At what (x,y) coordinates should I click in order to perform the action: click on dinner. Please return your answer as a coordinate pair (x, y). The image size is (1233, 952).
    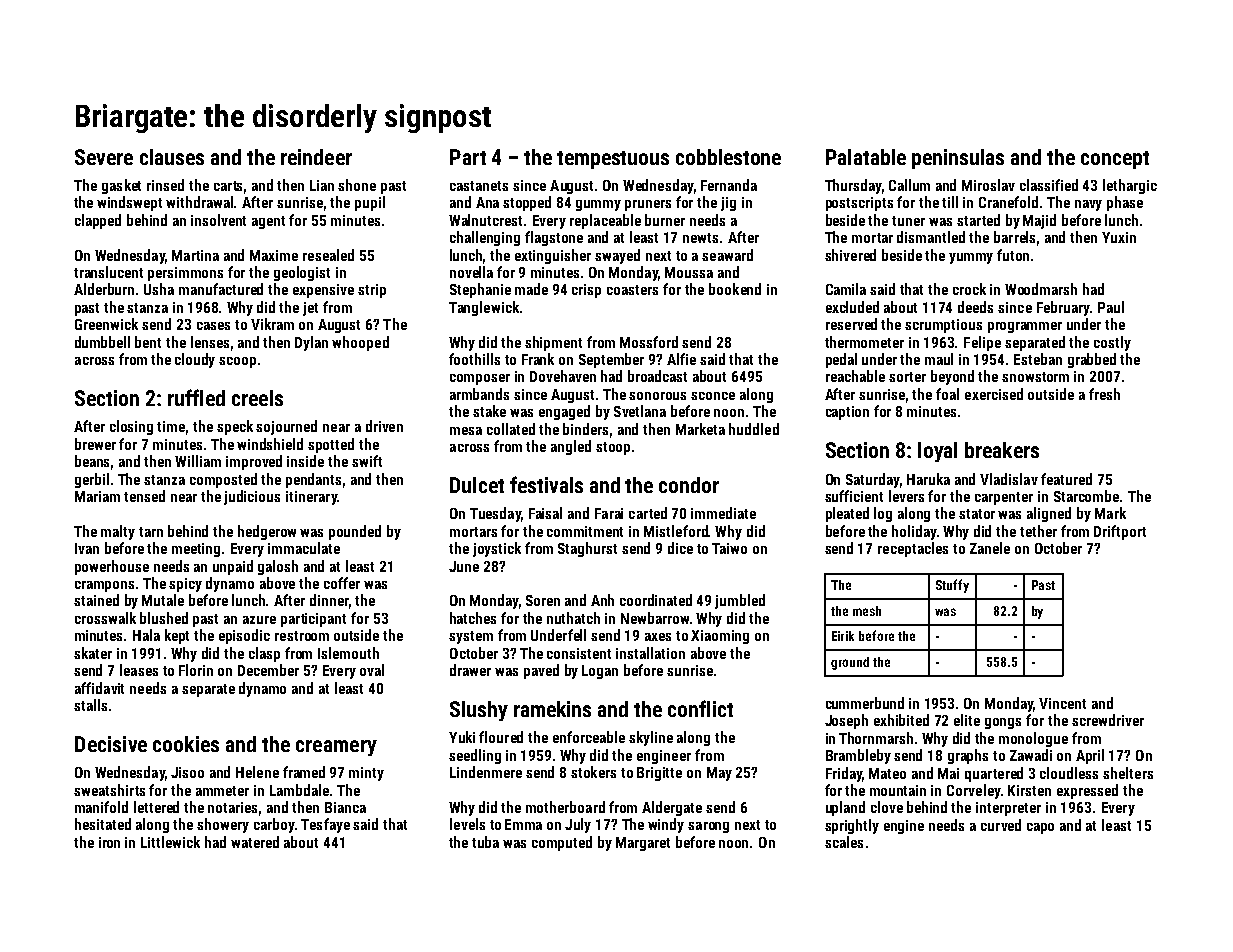
    Looking at the image, I should click on (329, 600).
